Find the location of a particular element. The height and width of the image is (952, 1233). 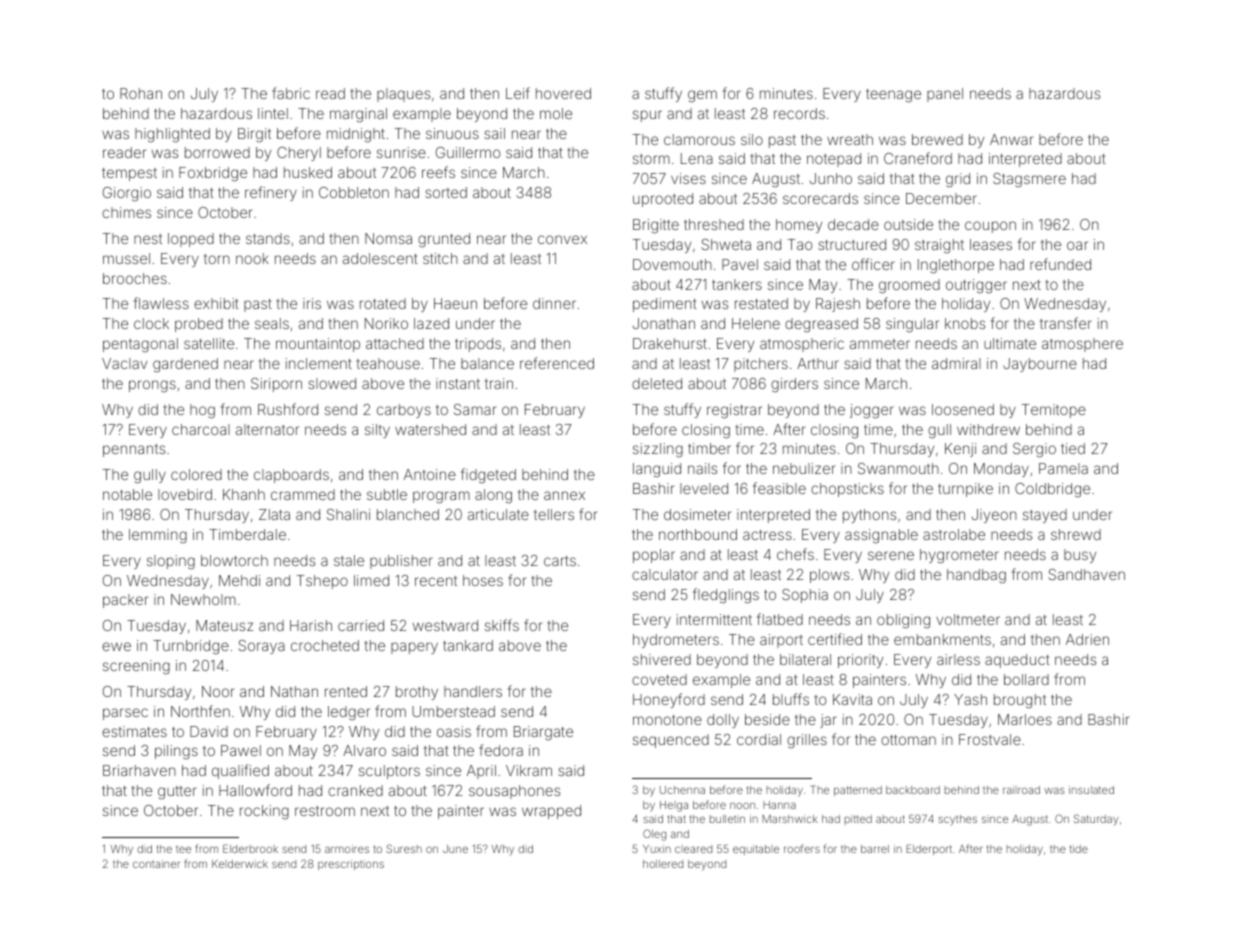

dosimeter is located at coordinates (697, 514).
